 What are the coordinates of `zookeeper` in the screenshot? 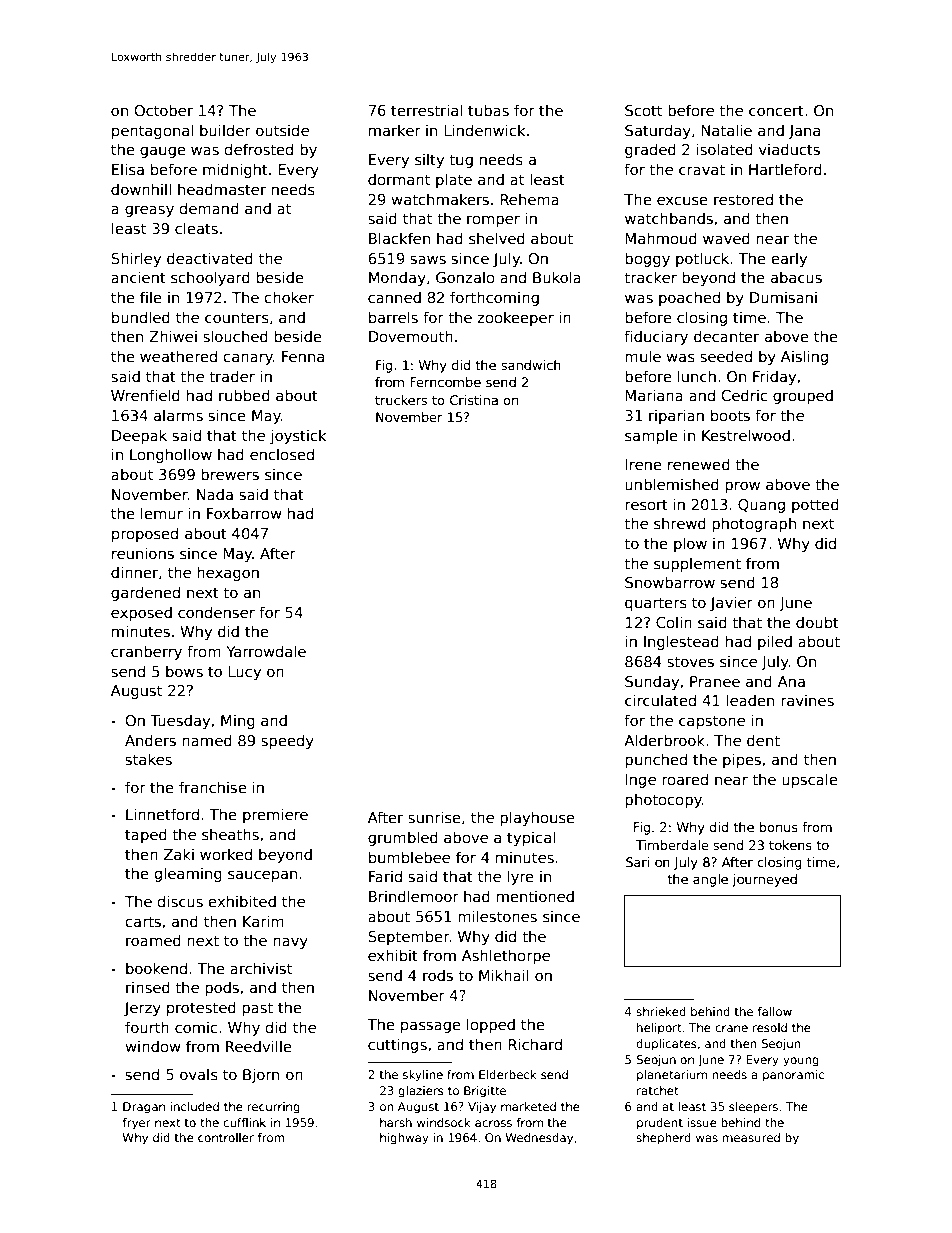 It's located at (515, 319).
